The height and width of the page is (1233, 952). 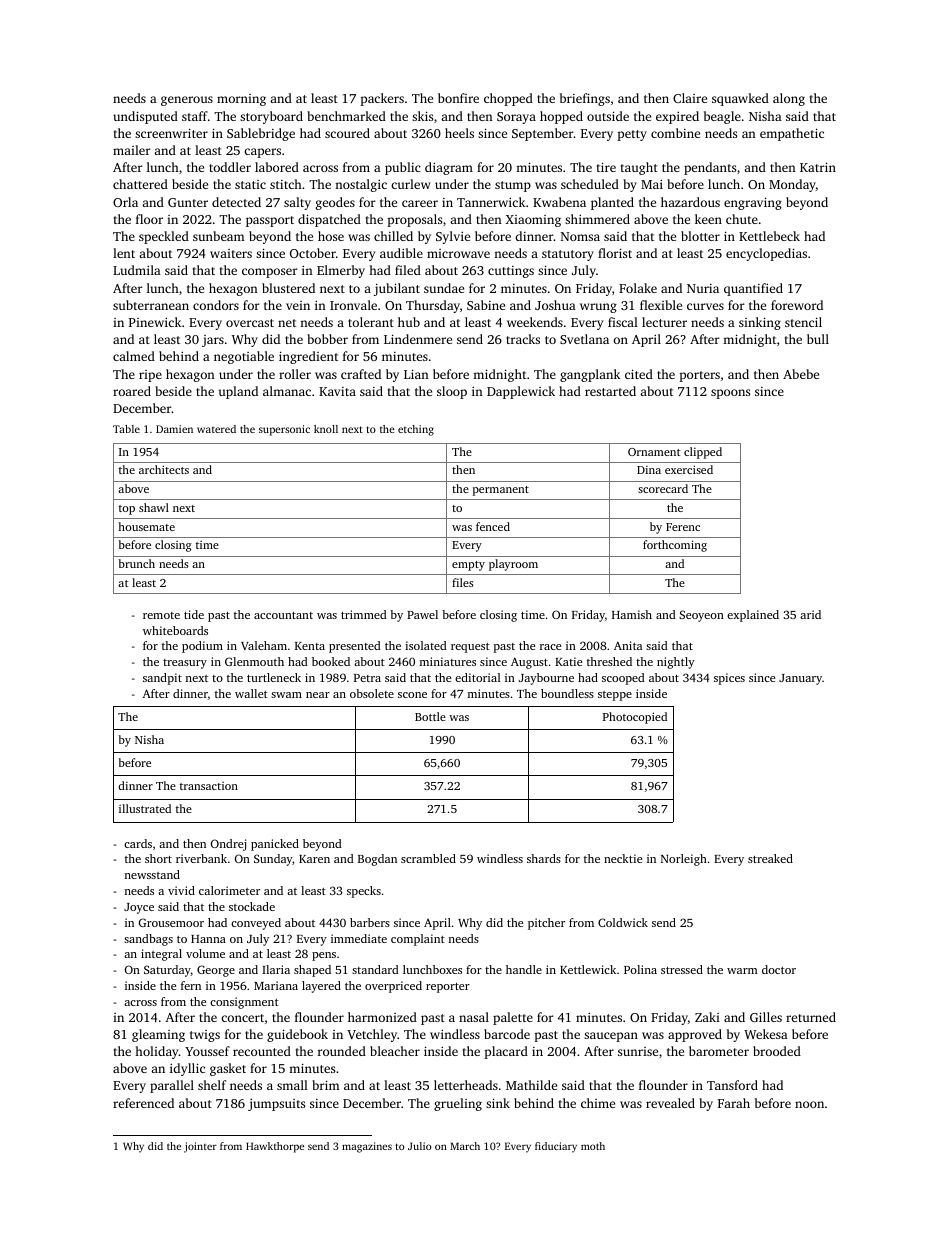 What do you see at coordinates (200, 1147) in the page?
I see `jointer` at bounding box center [200, 1147].
